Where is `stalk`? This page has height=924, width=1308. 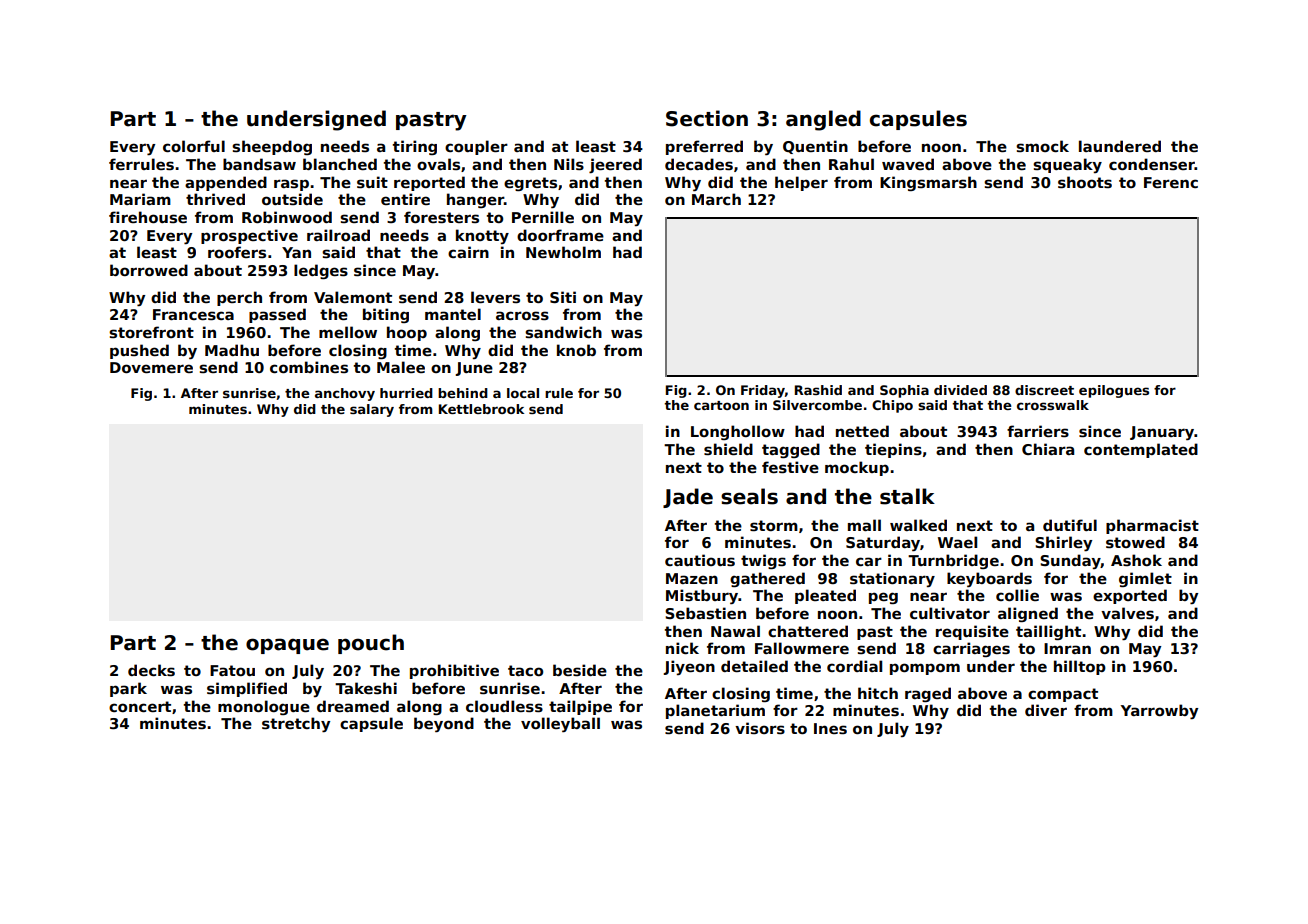
stalk is located at coordinates (907, 496).
